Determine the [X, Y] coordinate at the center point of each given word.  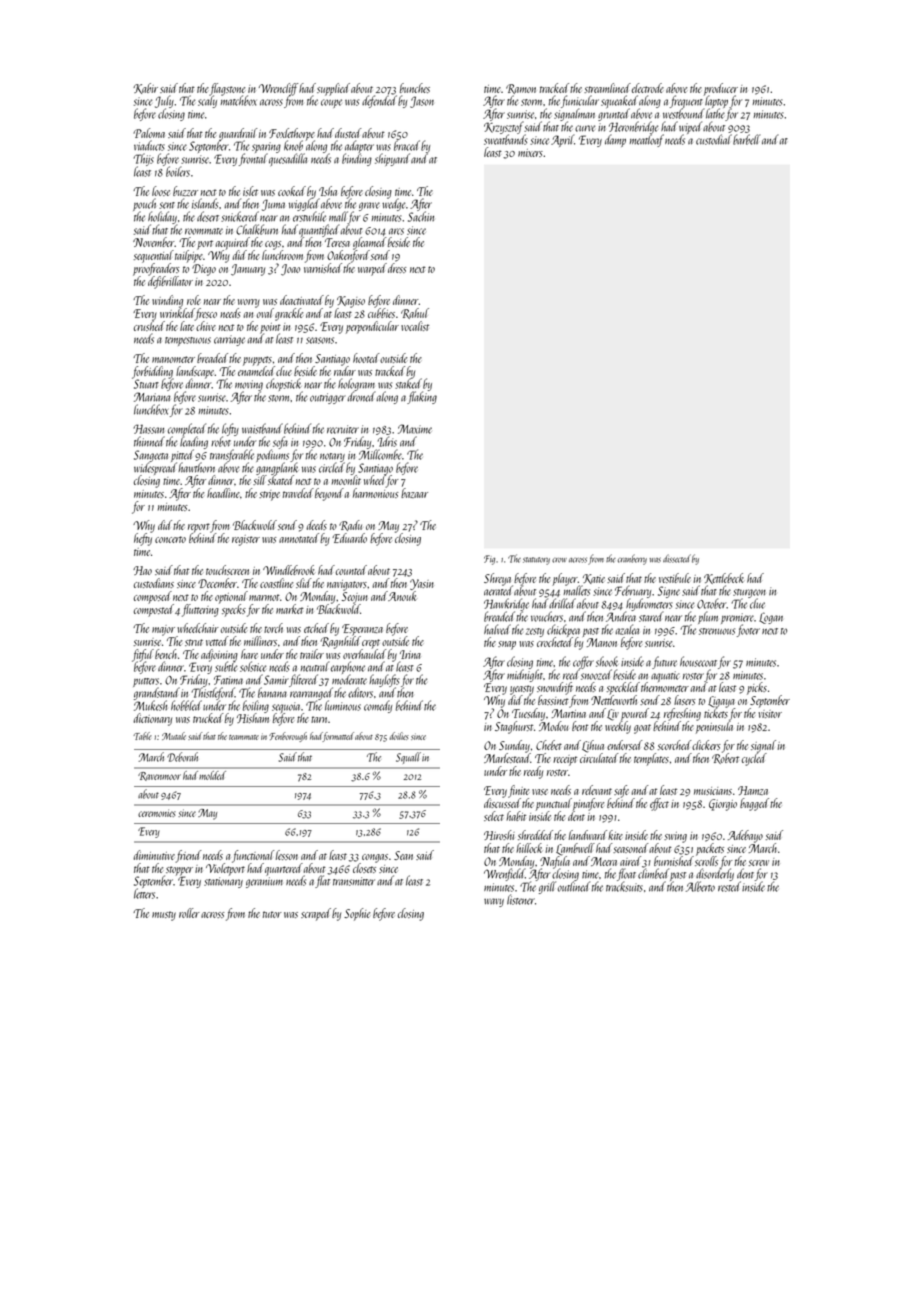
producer [721, 89]
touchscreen [227, 570]
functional [253, 856]
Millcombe [380, 454]
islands [205, 203]
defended [379, 101]
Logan [771, 618]
